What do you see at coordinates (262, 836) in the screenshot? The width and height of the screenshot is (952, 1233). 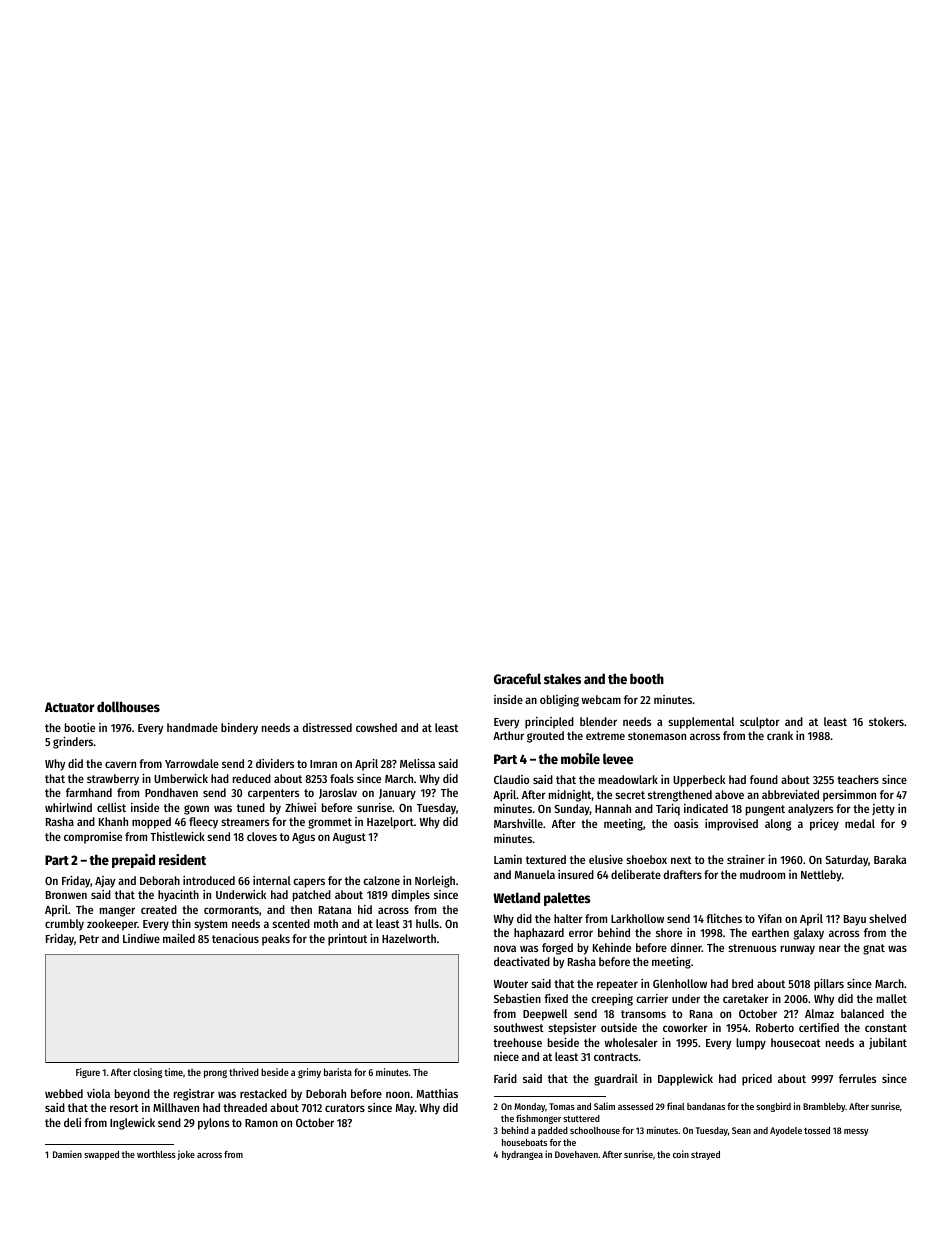 I see `cloves` at bounding box center [262, 836].
